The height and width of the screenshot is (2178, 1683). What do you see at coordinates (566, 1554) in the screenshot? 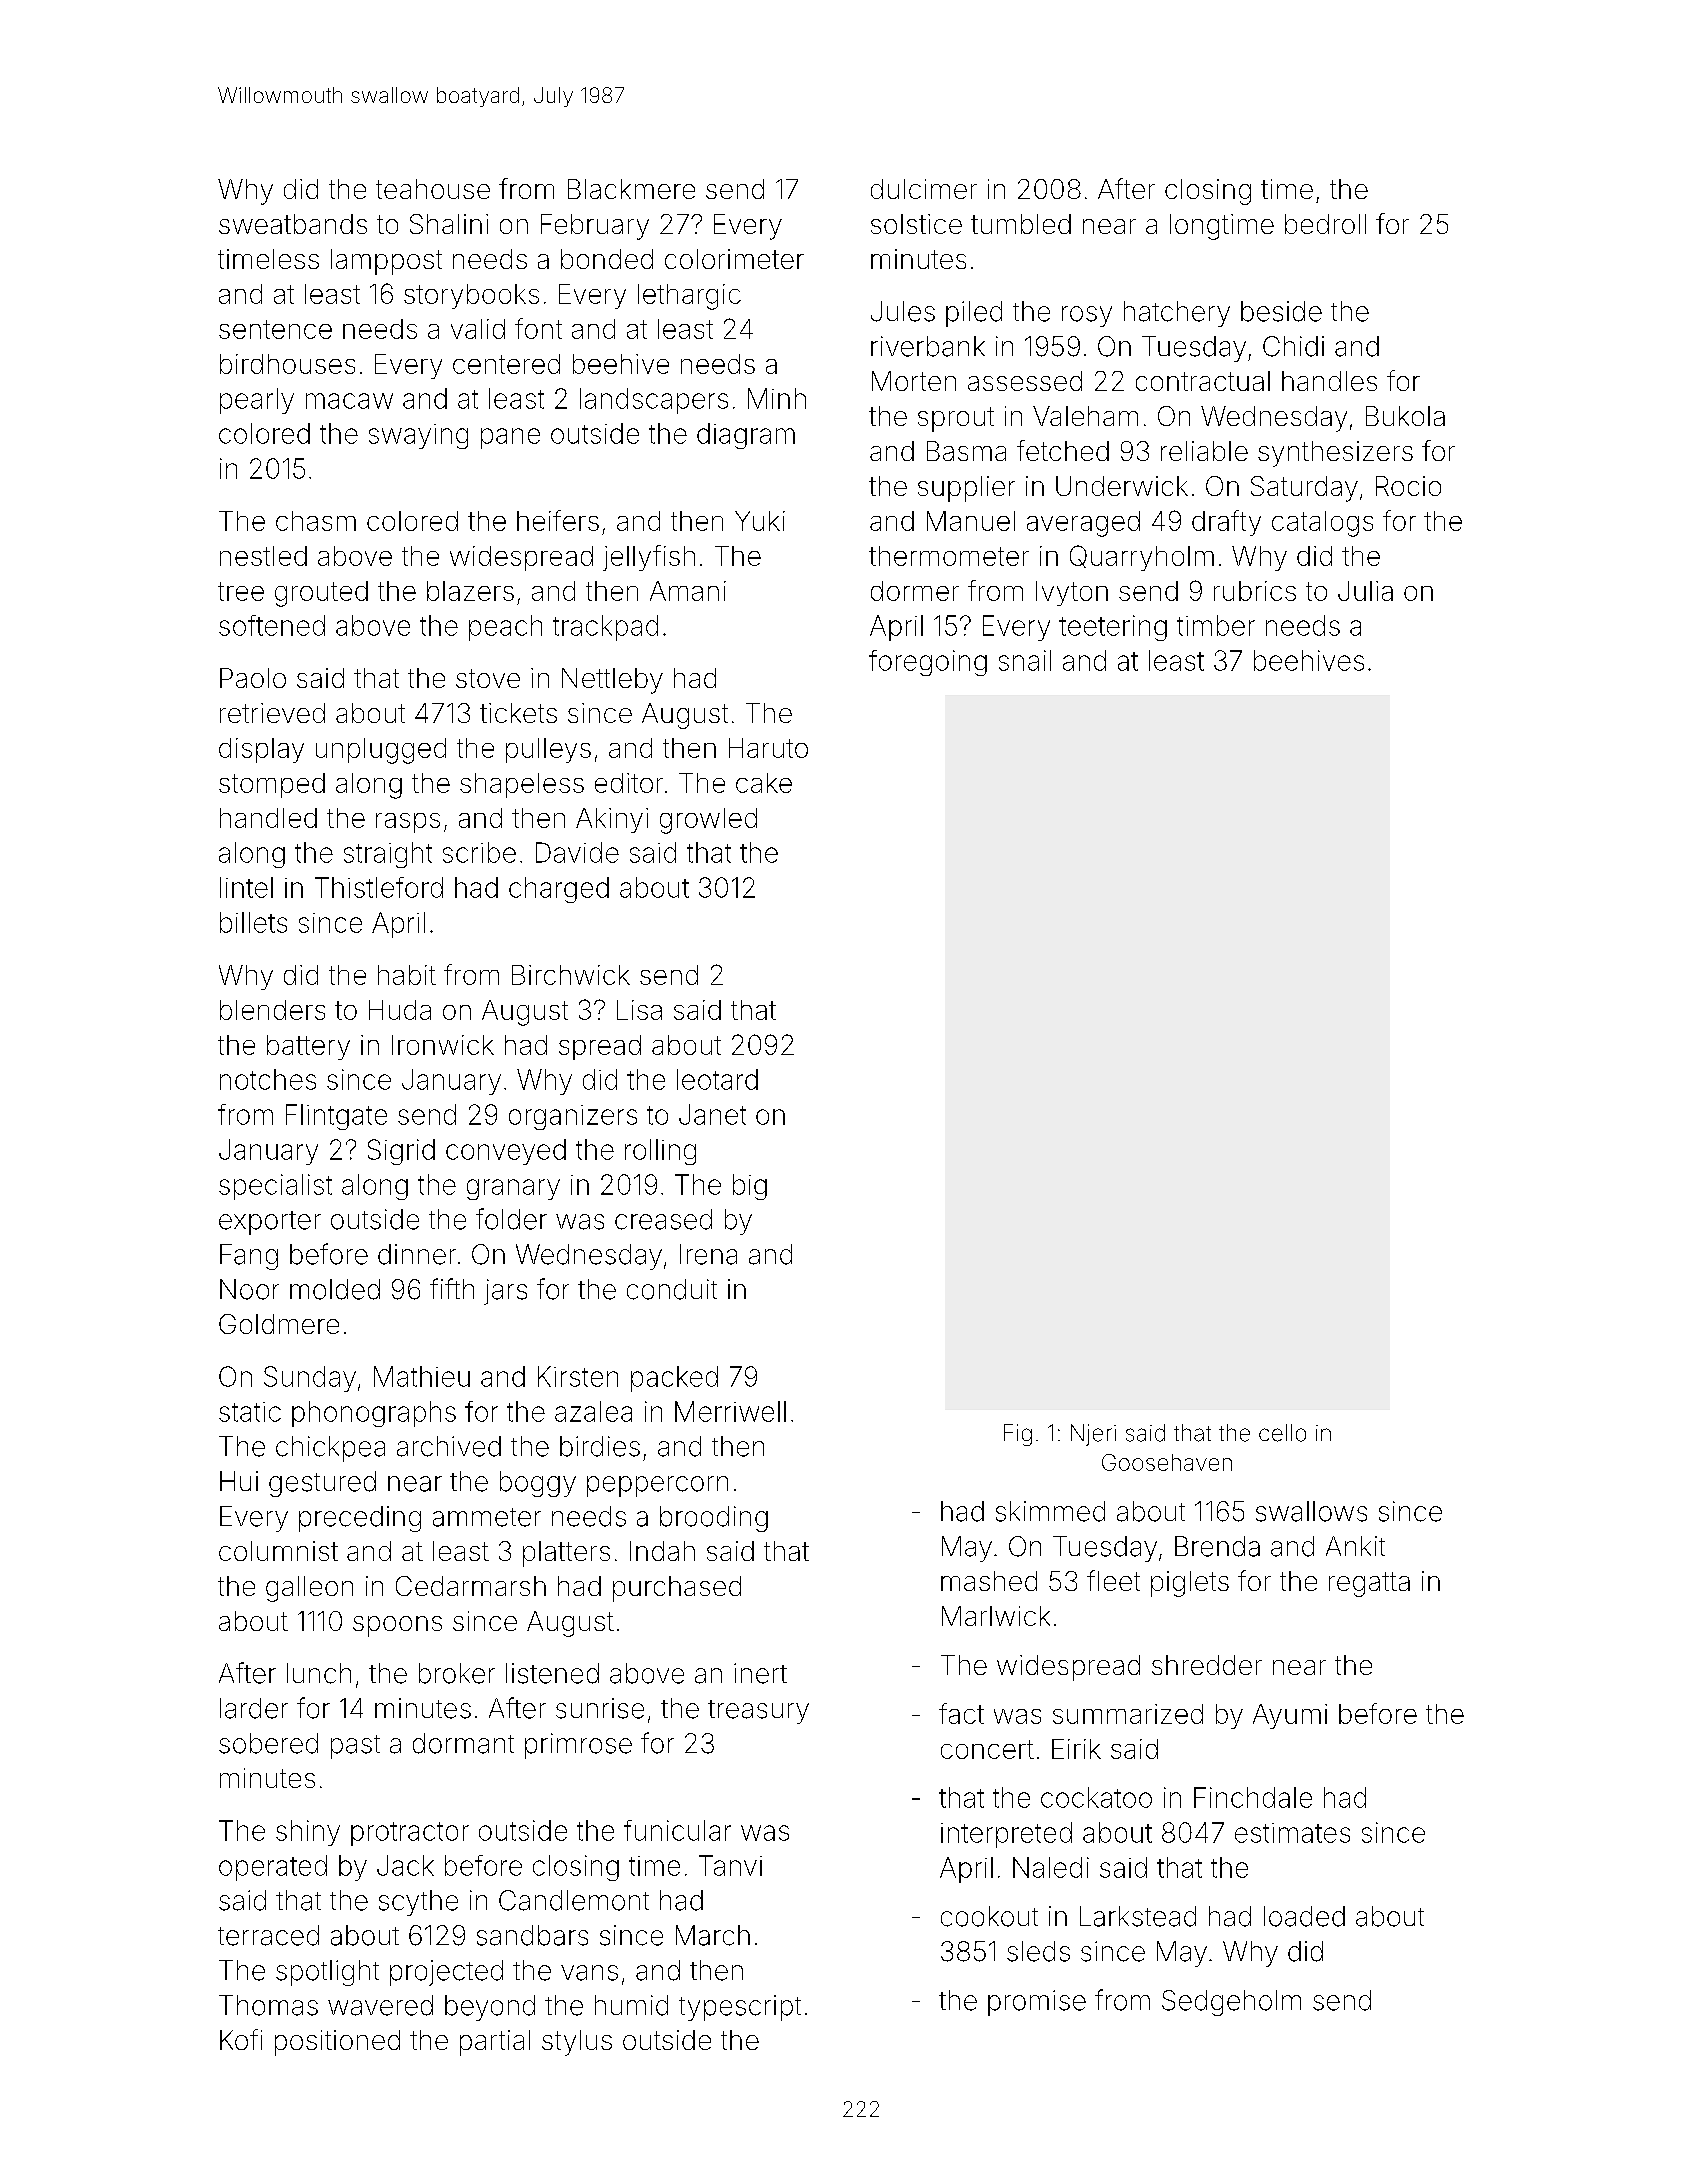
I see `platters` at bounding box center [566, 1554].
